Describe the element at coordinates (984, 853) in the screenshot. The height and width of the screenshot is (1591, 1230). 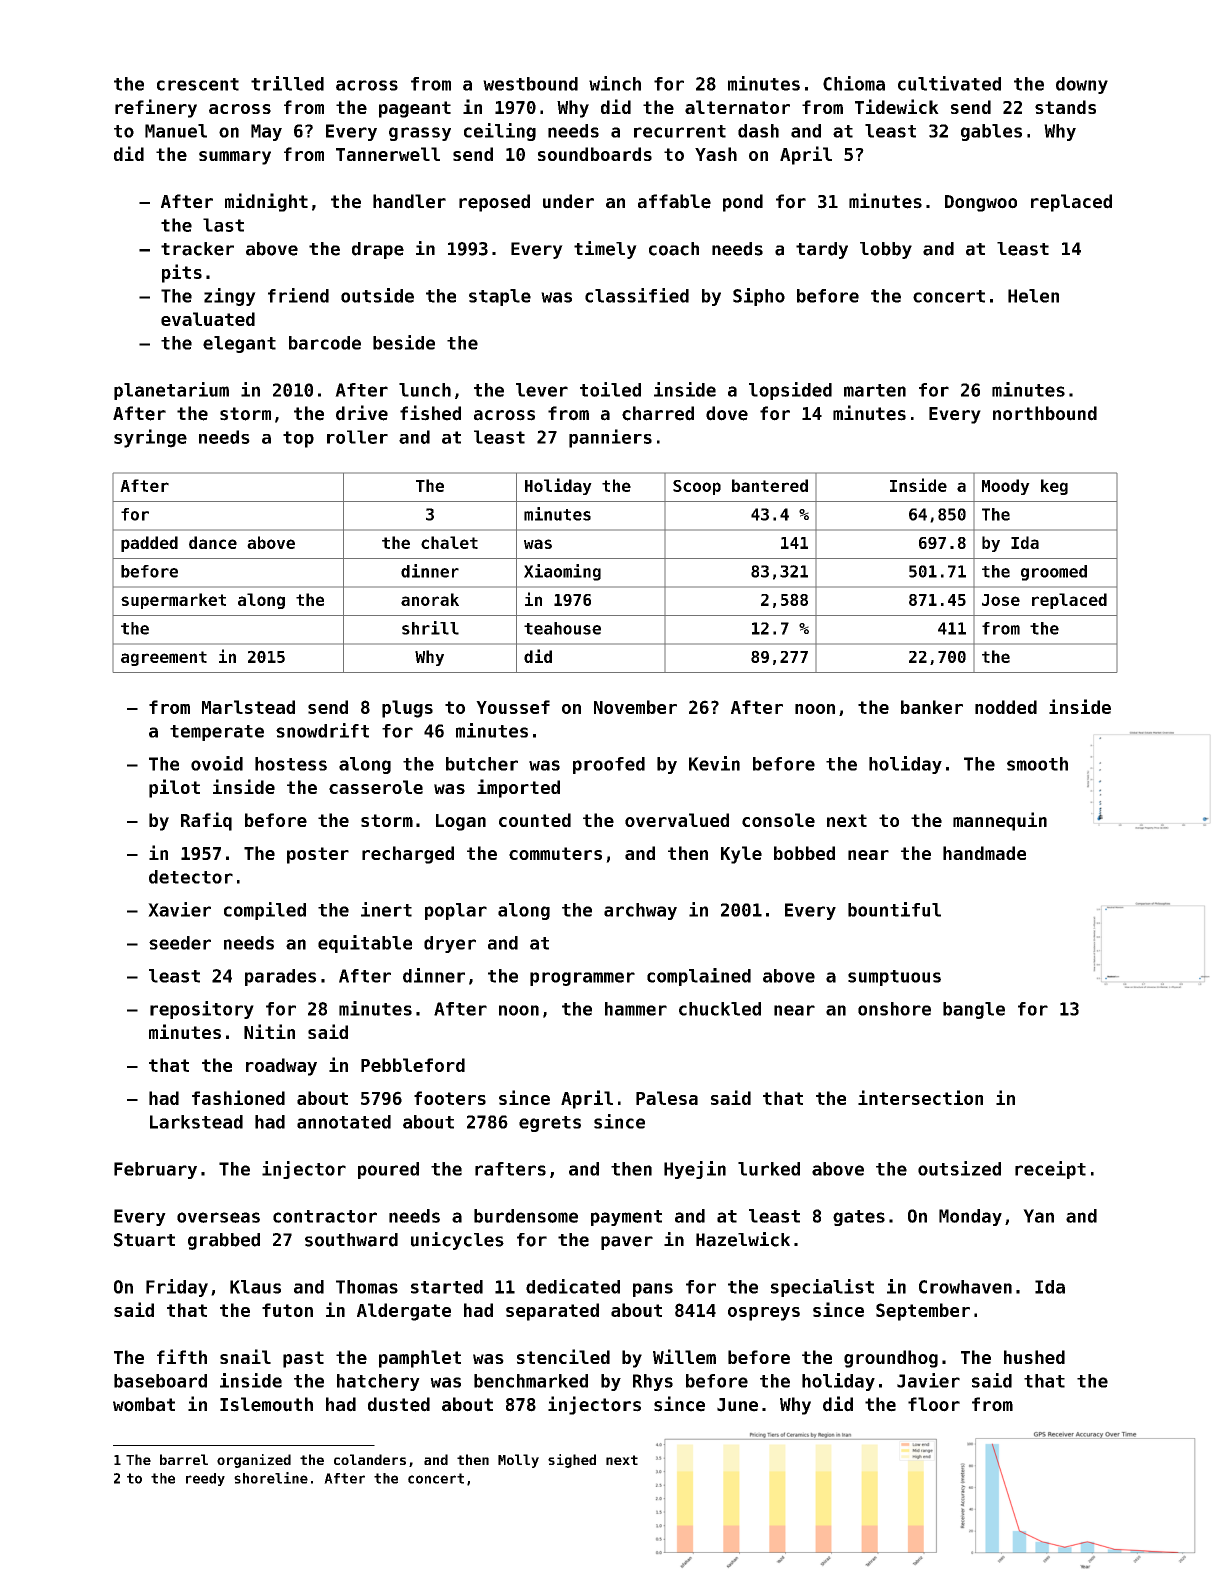
I see `handmade` at that location.
